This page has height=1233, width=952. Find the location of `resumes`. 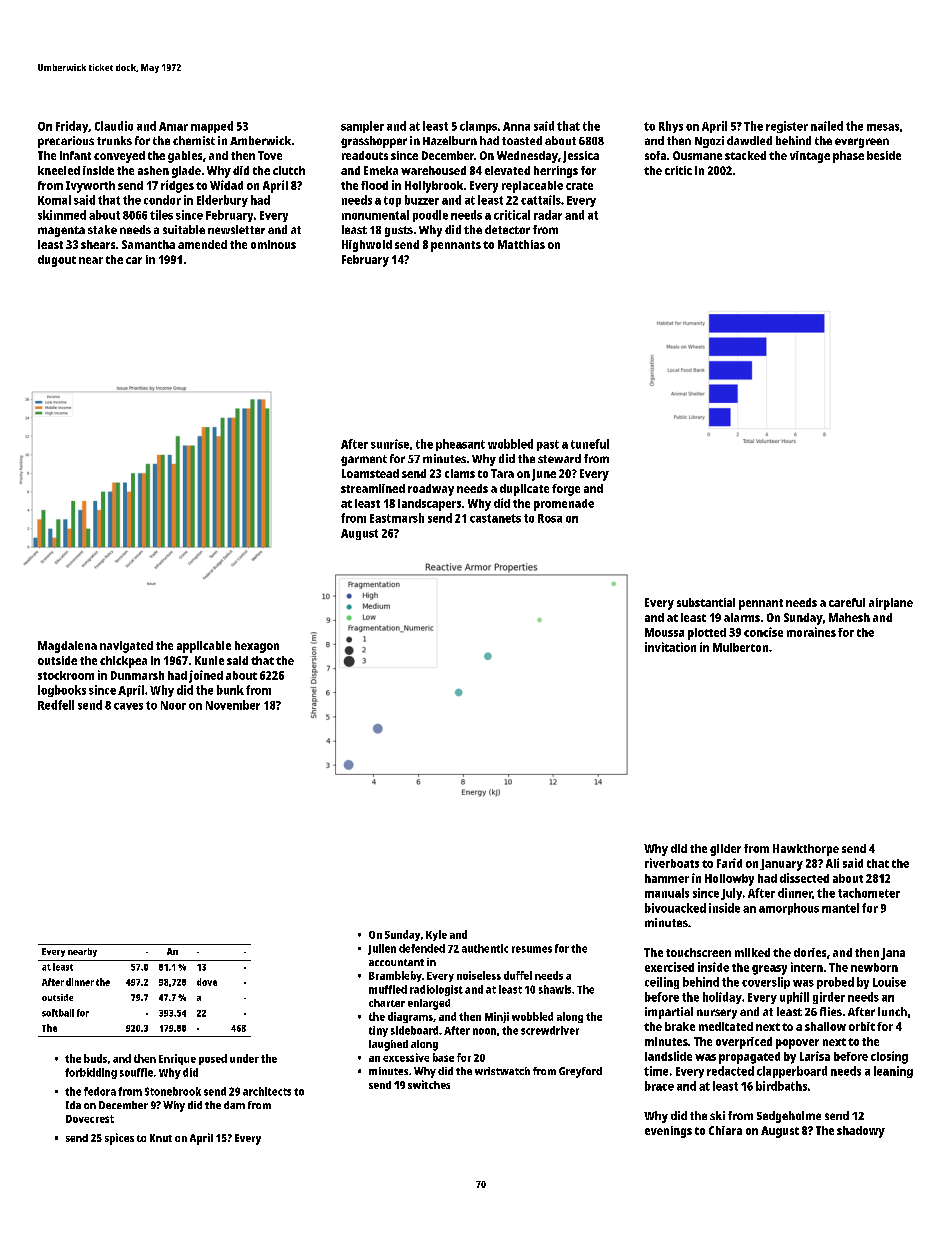

resumes is located at coordinates (532, 949).
